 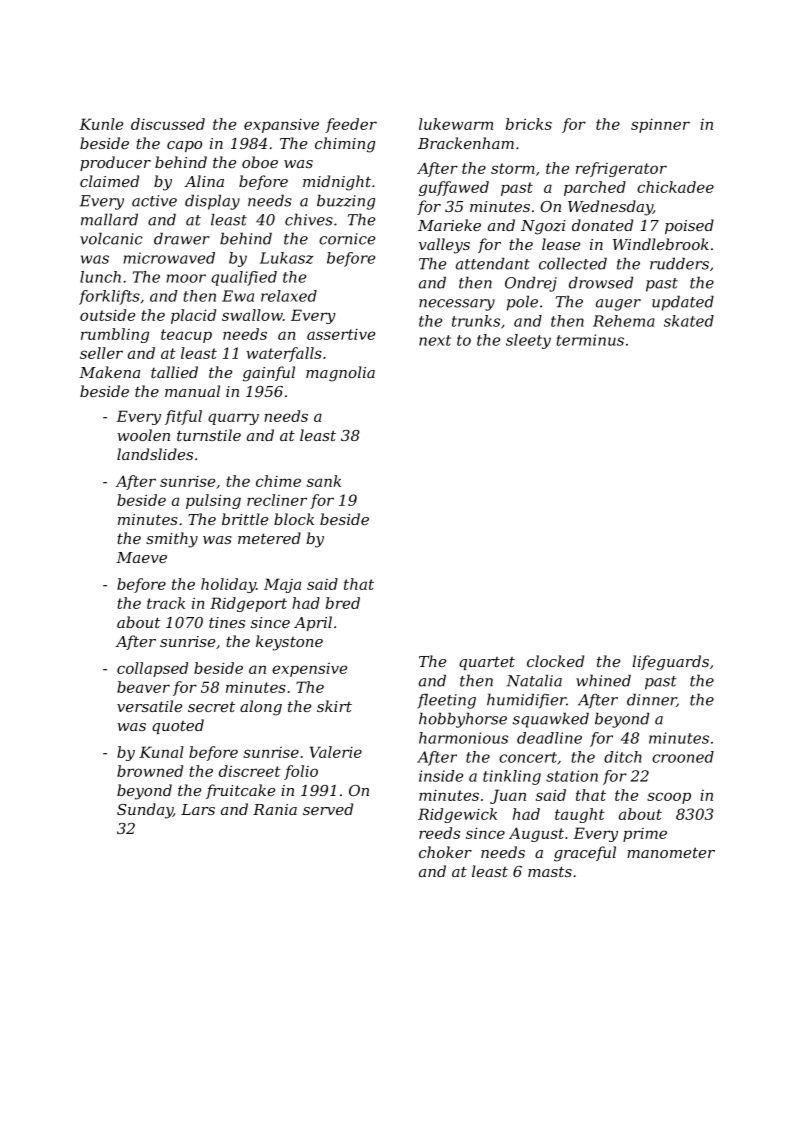 I want to click on Valerie, so click(x=336, y=752).
